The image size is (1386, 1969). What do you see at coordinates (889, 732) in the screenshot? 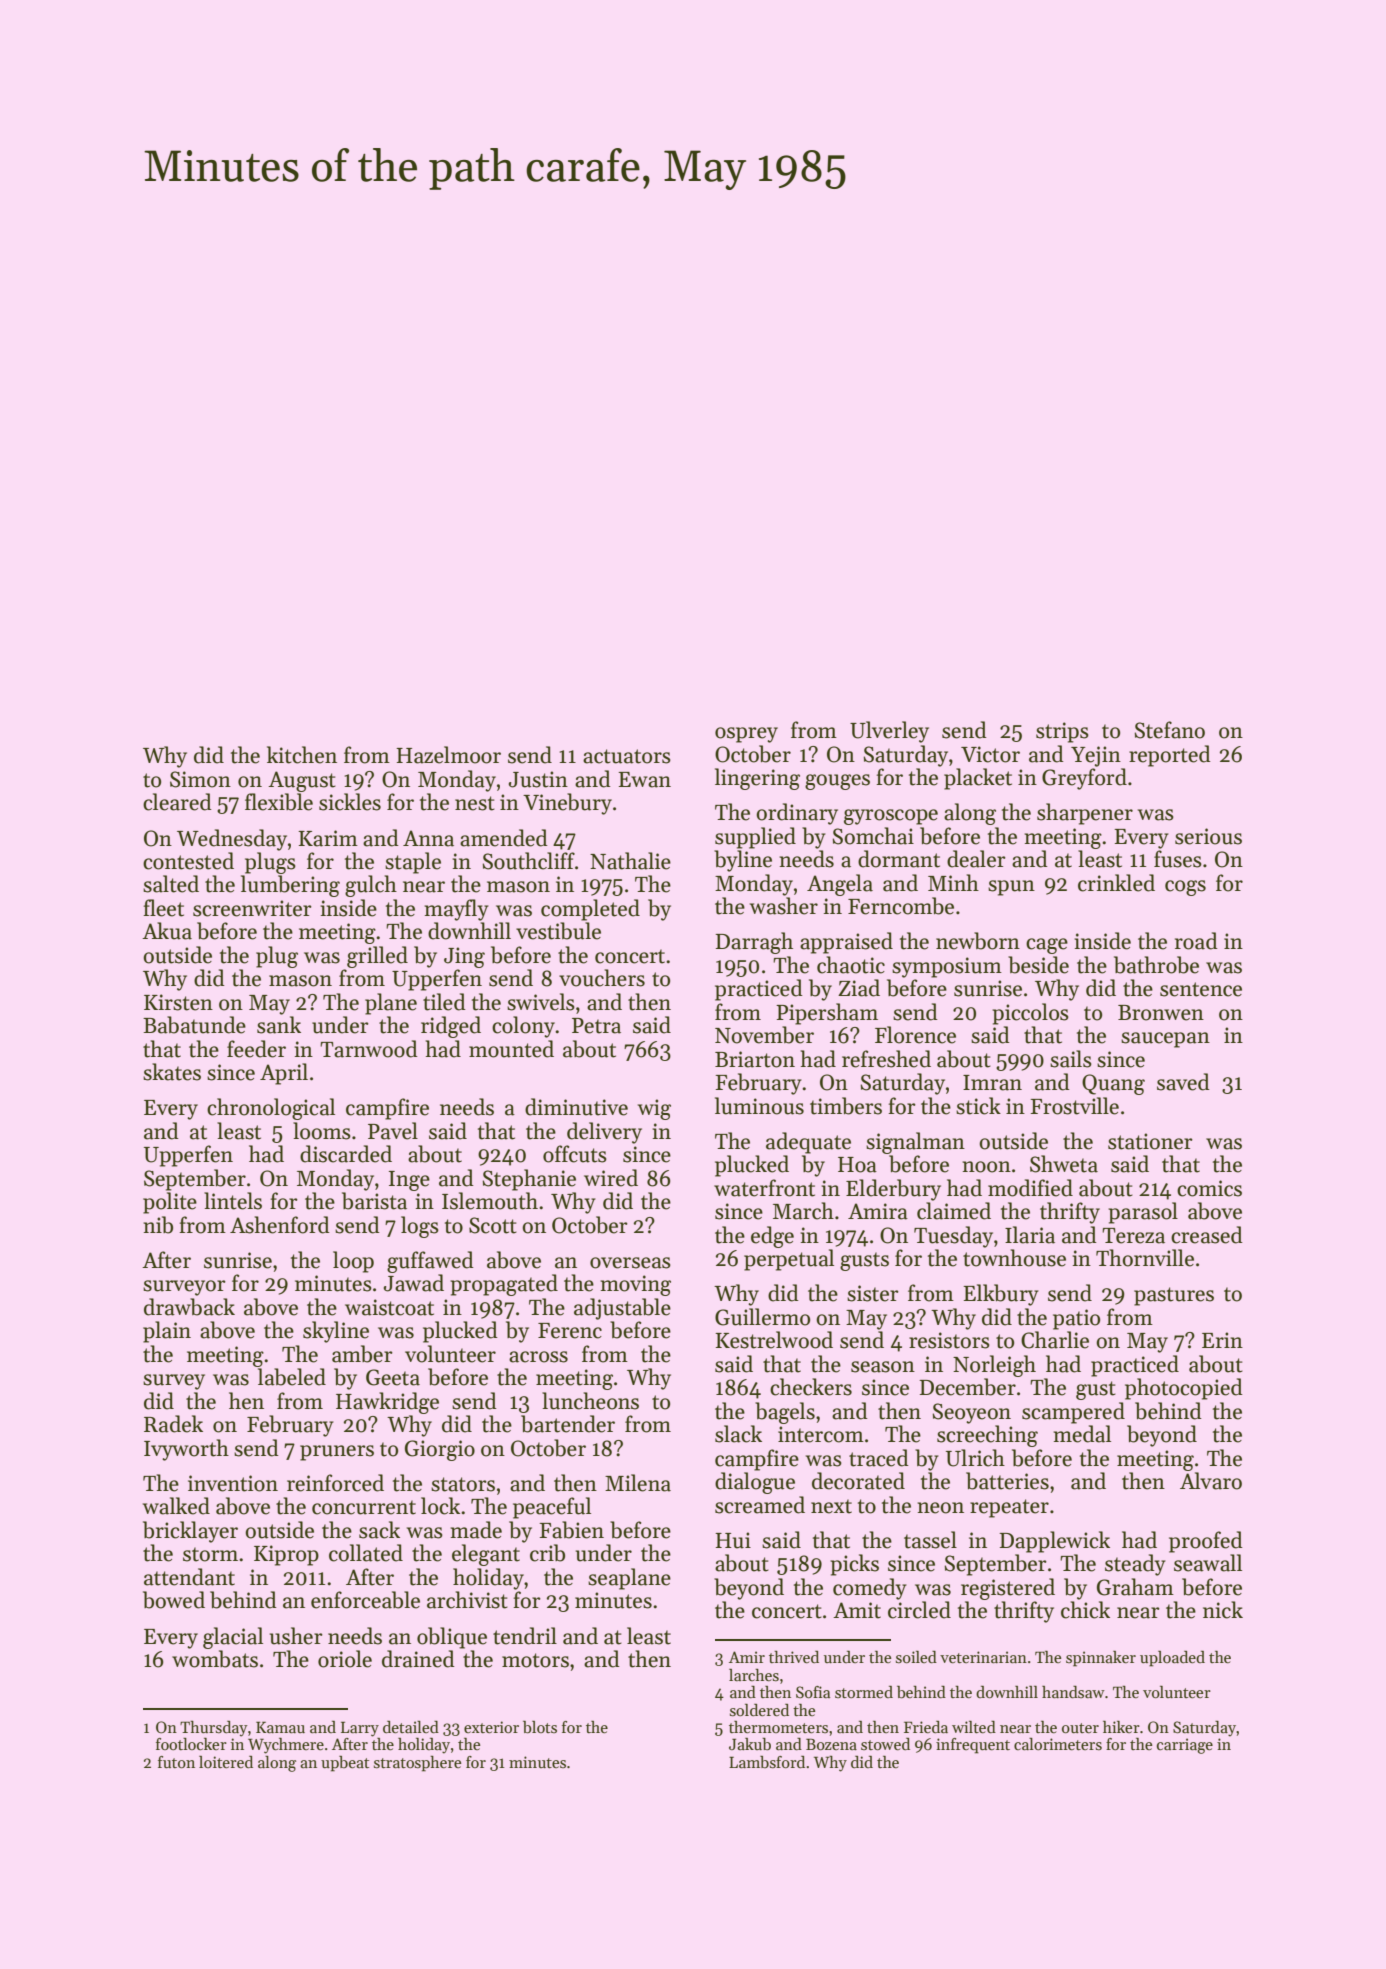
I see `Ulverley` at bounding box center [889, 732].
